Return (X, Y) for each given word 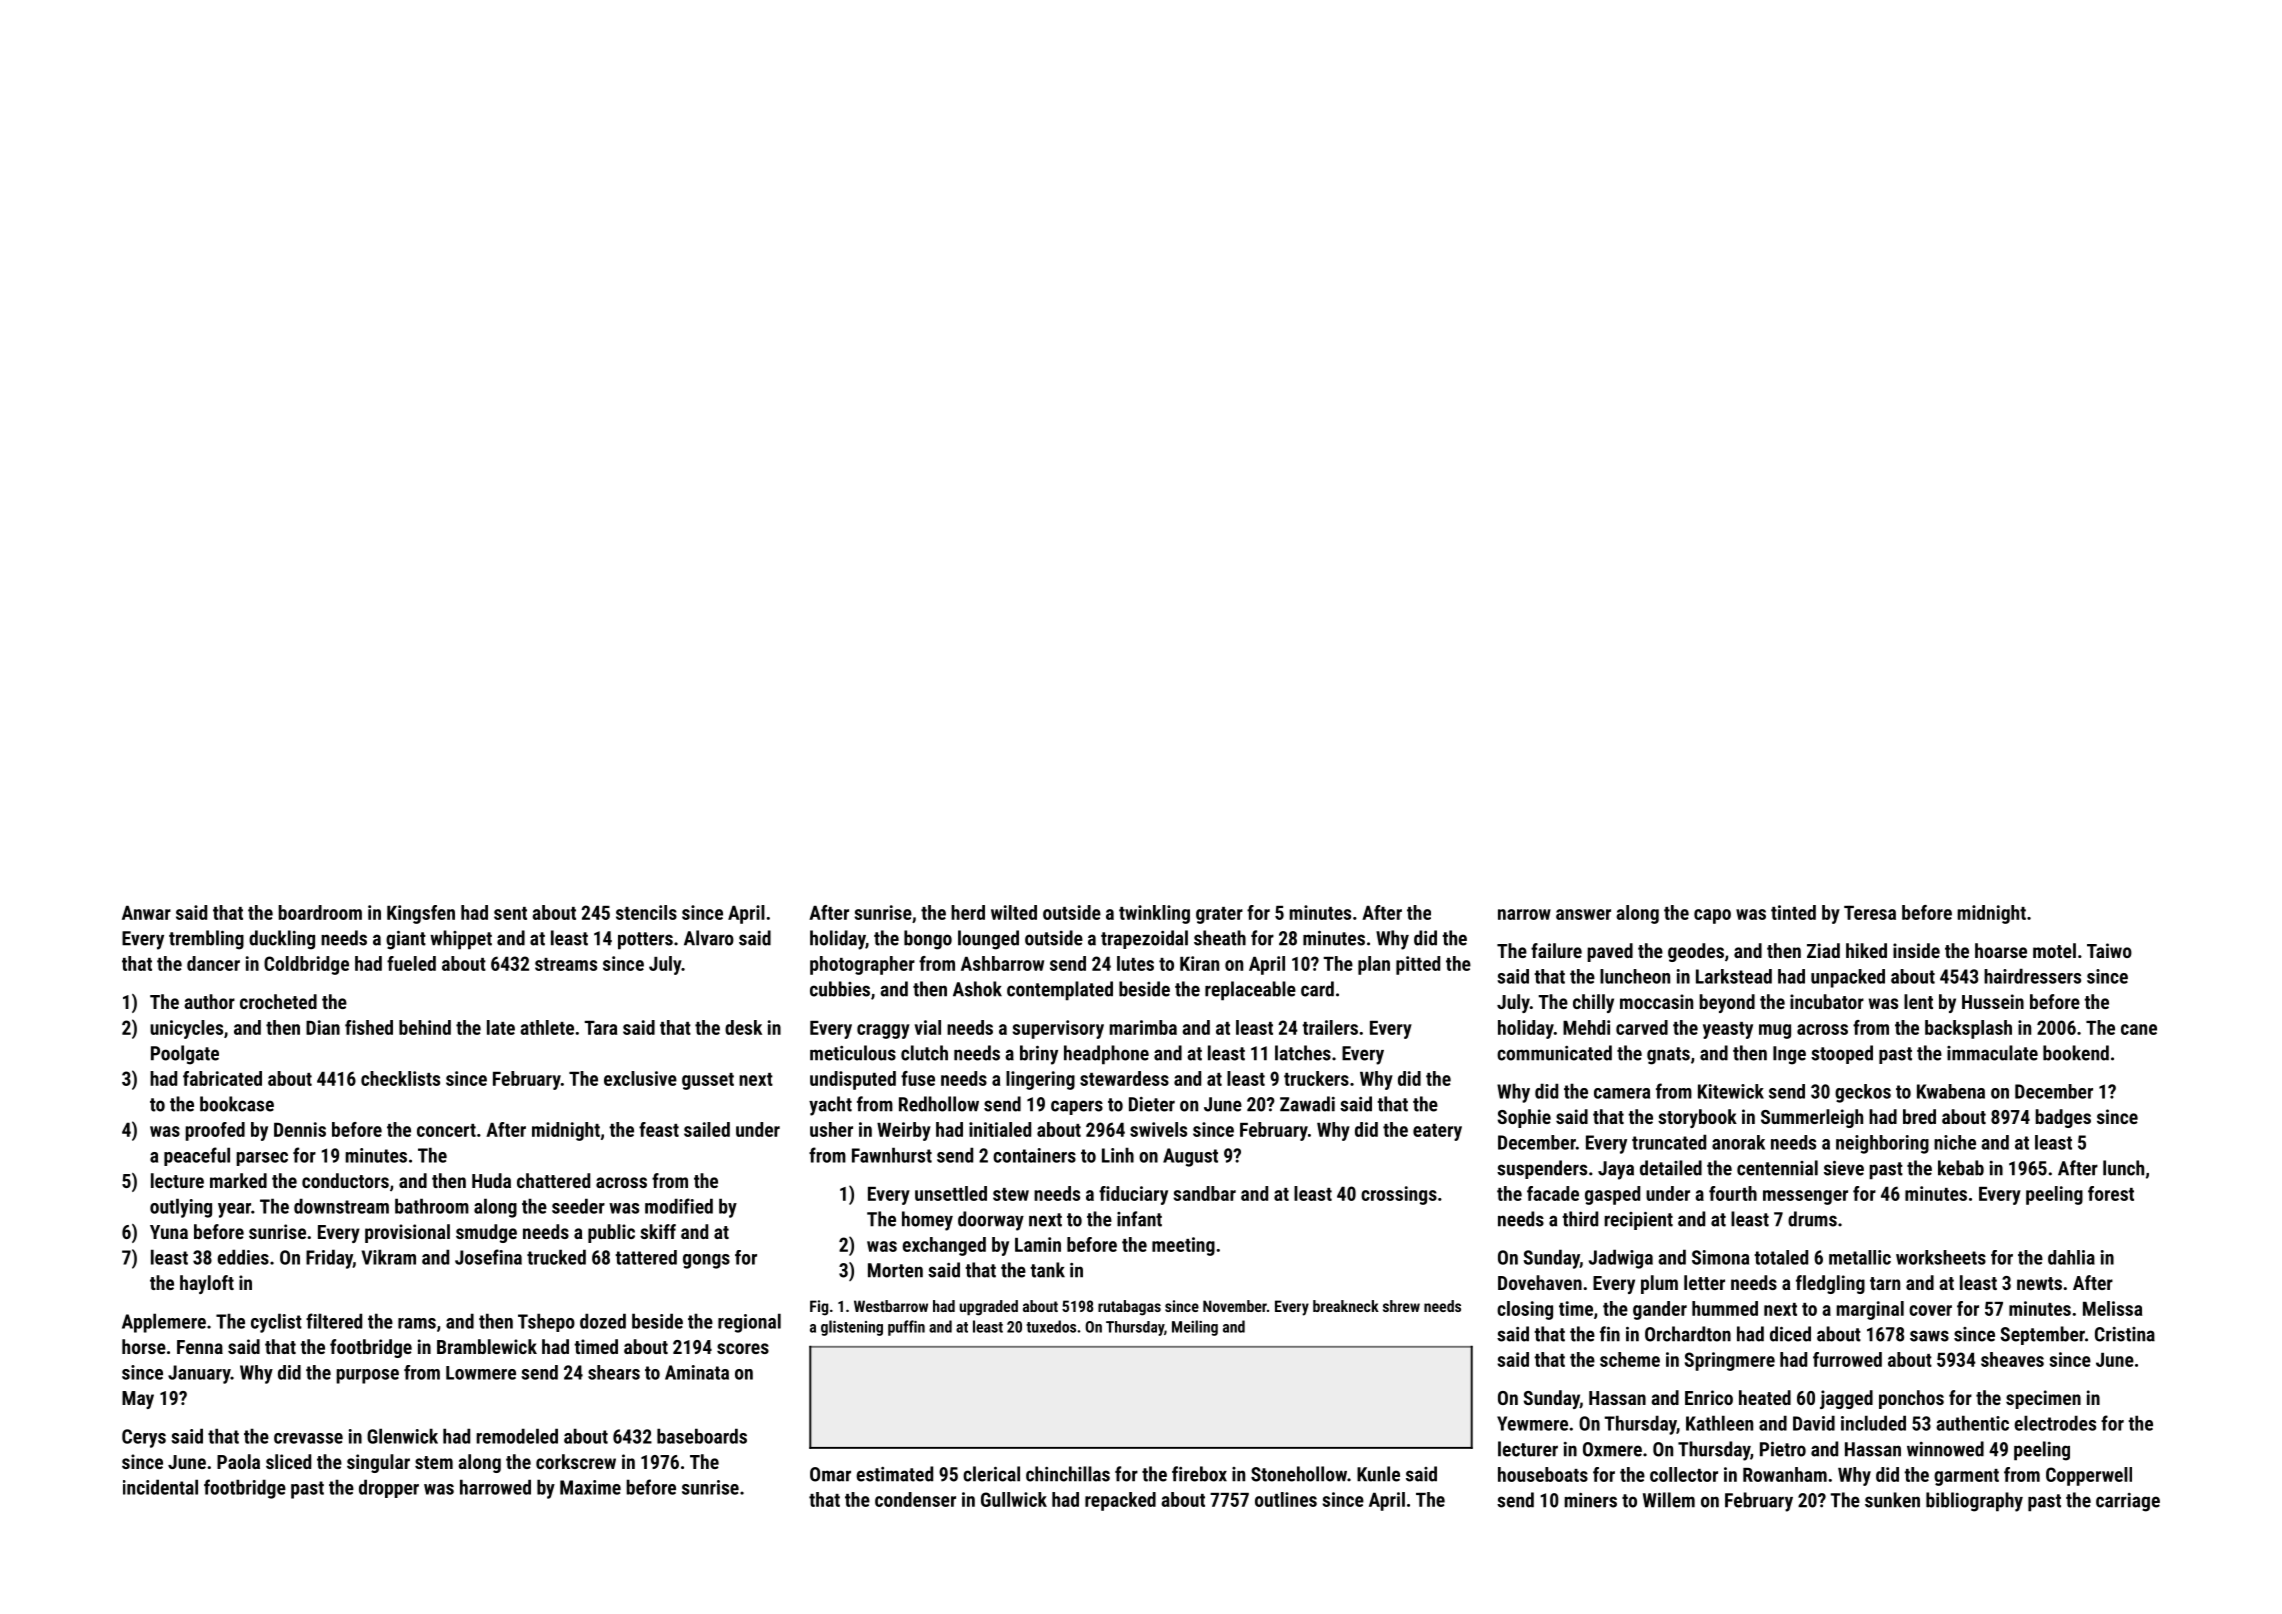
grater (1219, 915)
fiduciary (1133, 1195)
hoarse (2001, 950)
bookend (2076, 1053)
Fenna (200, 1347)
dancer (213, 963)
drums (1812, 1219)
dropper (389, 1488)
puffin (906, 1328)
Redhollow (939, 1104)
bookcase (237, 1104)
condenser (915, 1499)
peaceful (197, 1156)
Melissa (2112, 1308)
